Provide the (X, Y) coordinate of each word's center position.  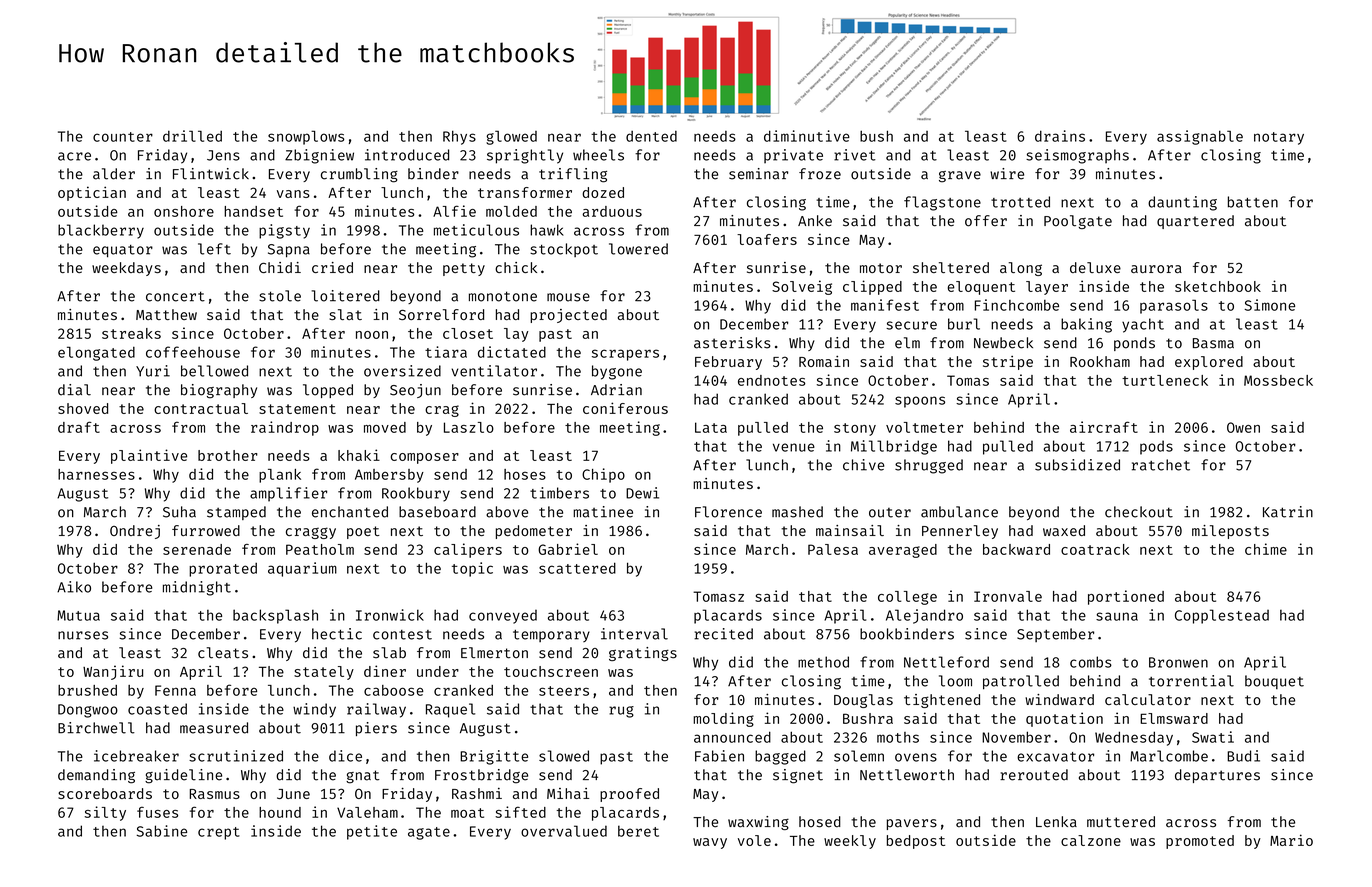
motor (881, 268)
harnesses (96, 474)
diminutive (807, 136)
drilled (192, 136)
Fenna (175, 690)
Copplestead (1222, 616)
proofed (629, 795)
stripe (1008, 363)
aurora (1156, 269)
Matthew (166, 314)
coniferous (625, 408)
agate (429, 833)
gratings (643, 654)
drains (1060, 136)
